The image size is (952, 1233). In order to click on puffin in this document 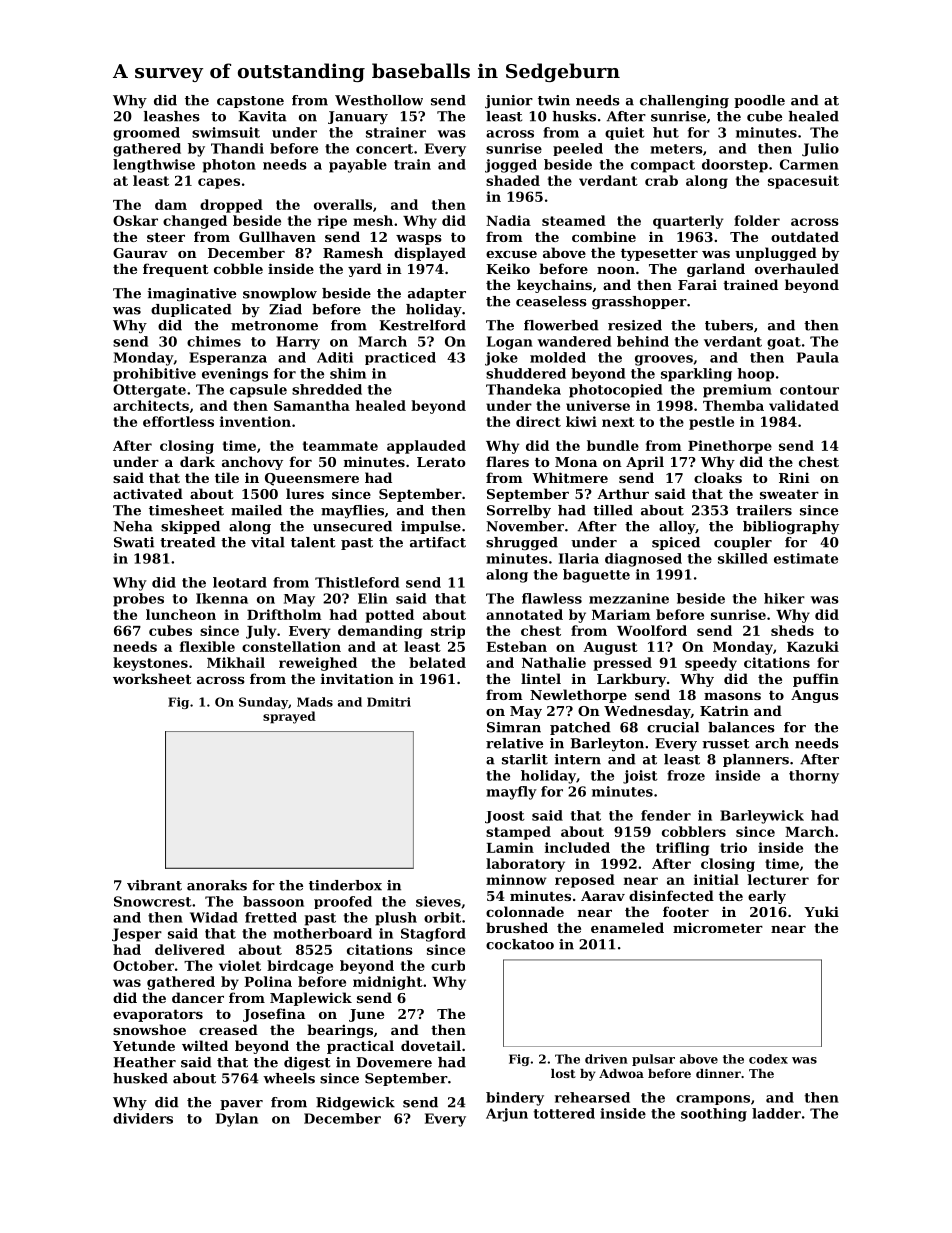, I will do `click(816, 680)`.
